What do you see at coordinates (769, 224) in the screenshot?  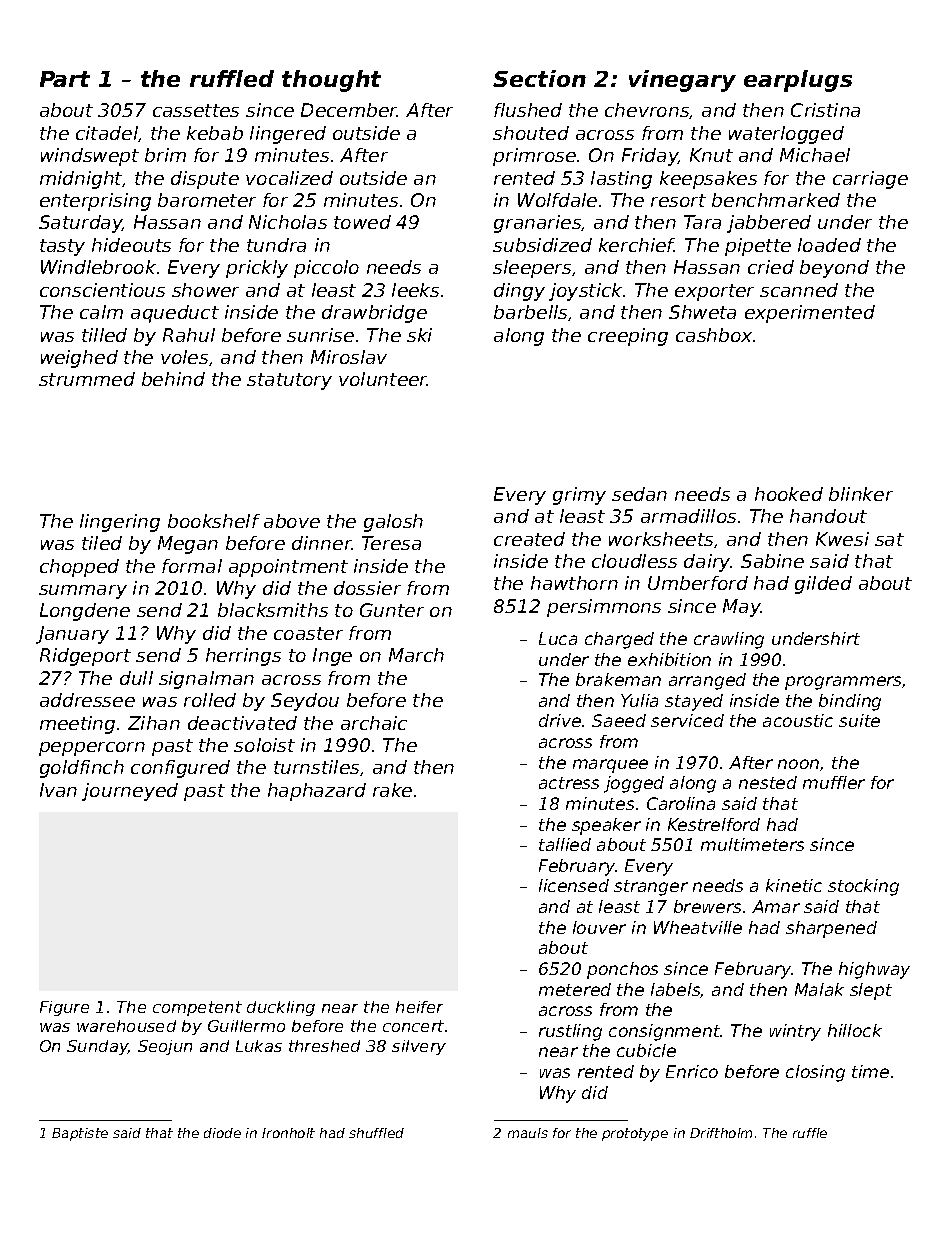 I see `jabbered` at bounding box center [769, 224].
